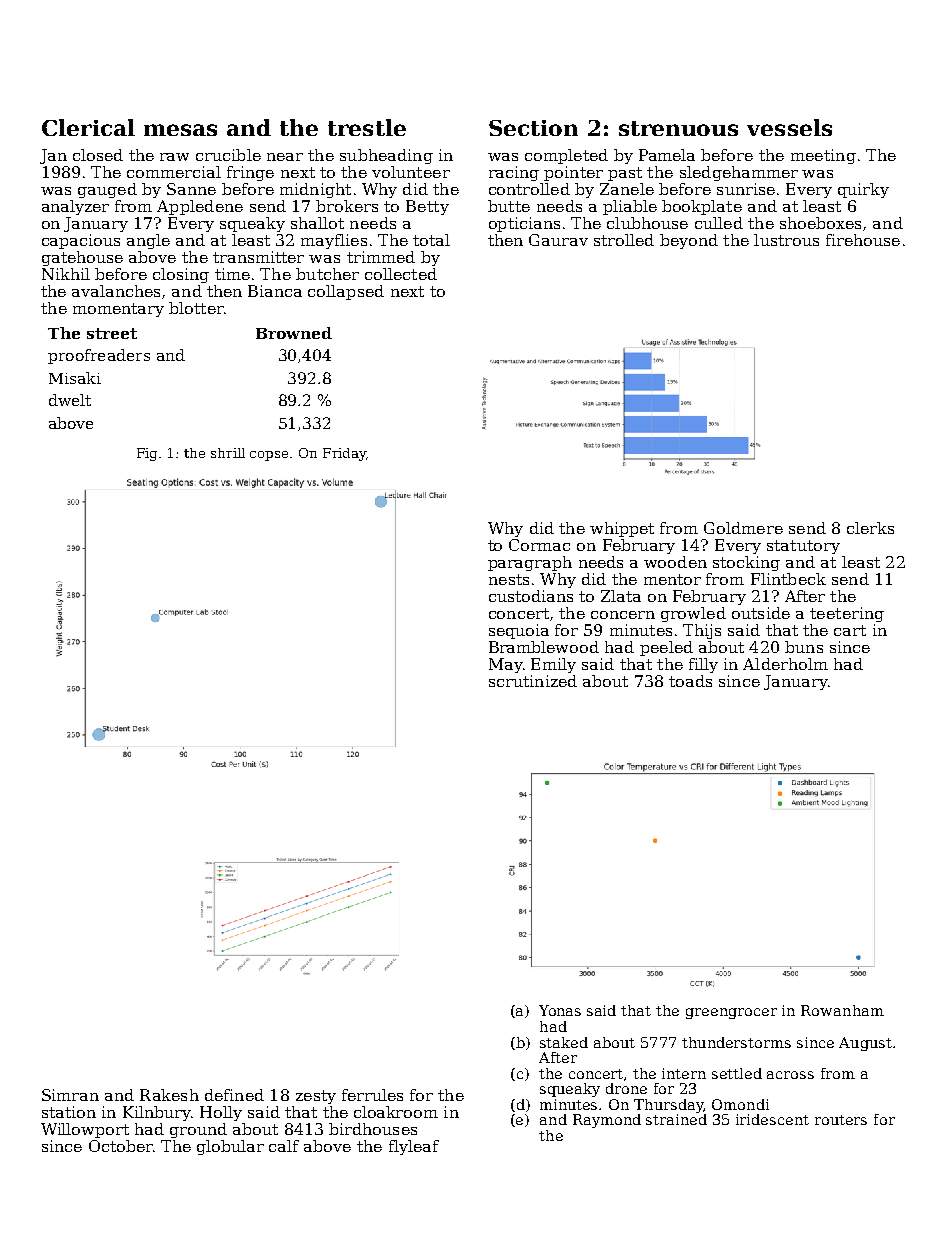 The image size is (952, 1233). What do you see at coordinates (234, 1095) in the page?
I see `defined` at bounding box center [234, 1095].
